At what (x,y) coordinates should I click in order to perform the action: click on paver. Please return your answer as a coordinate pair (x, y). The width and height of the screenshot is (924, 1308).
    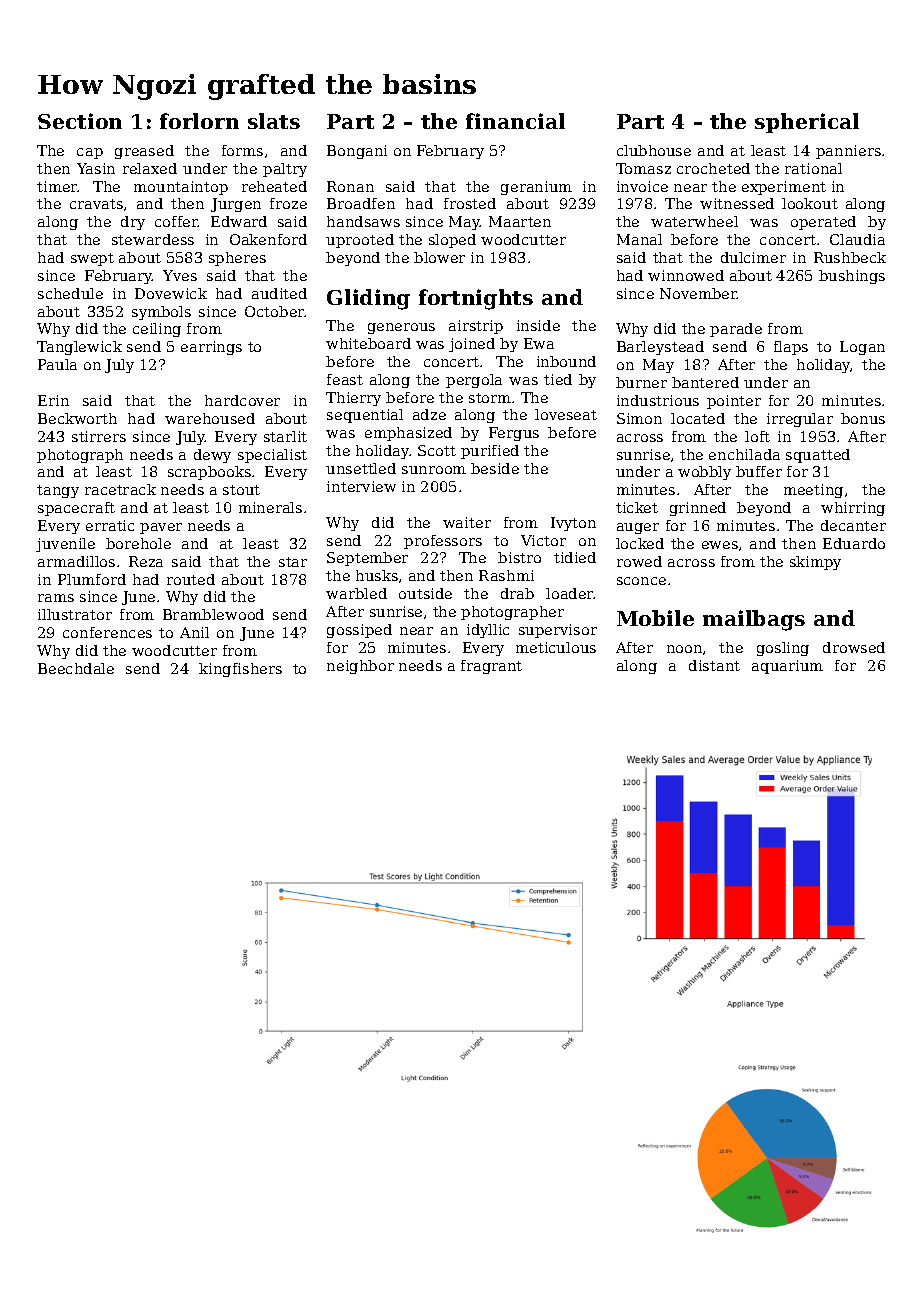
    Looking at the image, I should click on (161, 528).
